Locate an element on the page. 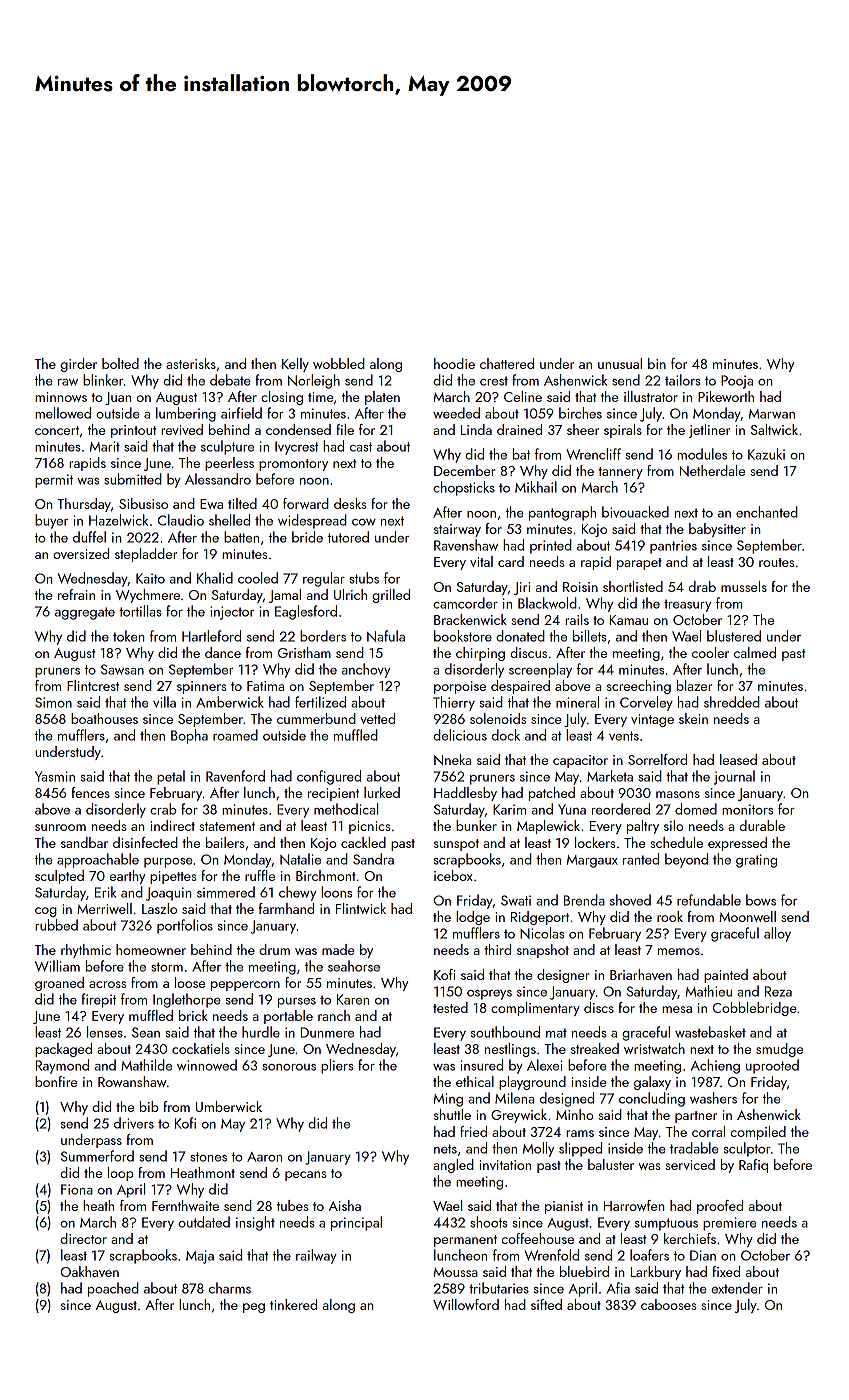  wristwatch is located at coordinates (654, 1048).
